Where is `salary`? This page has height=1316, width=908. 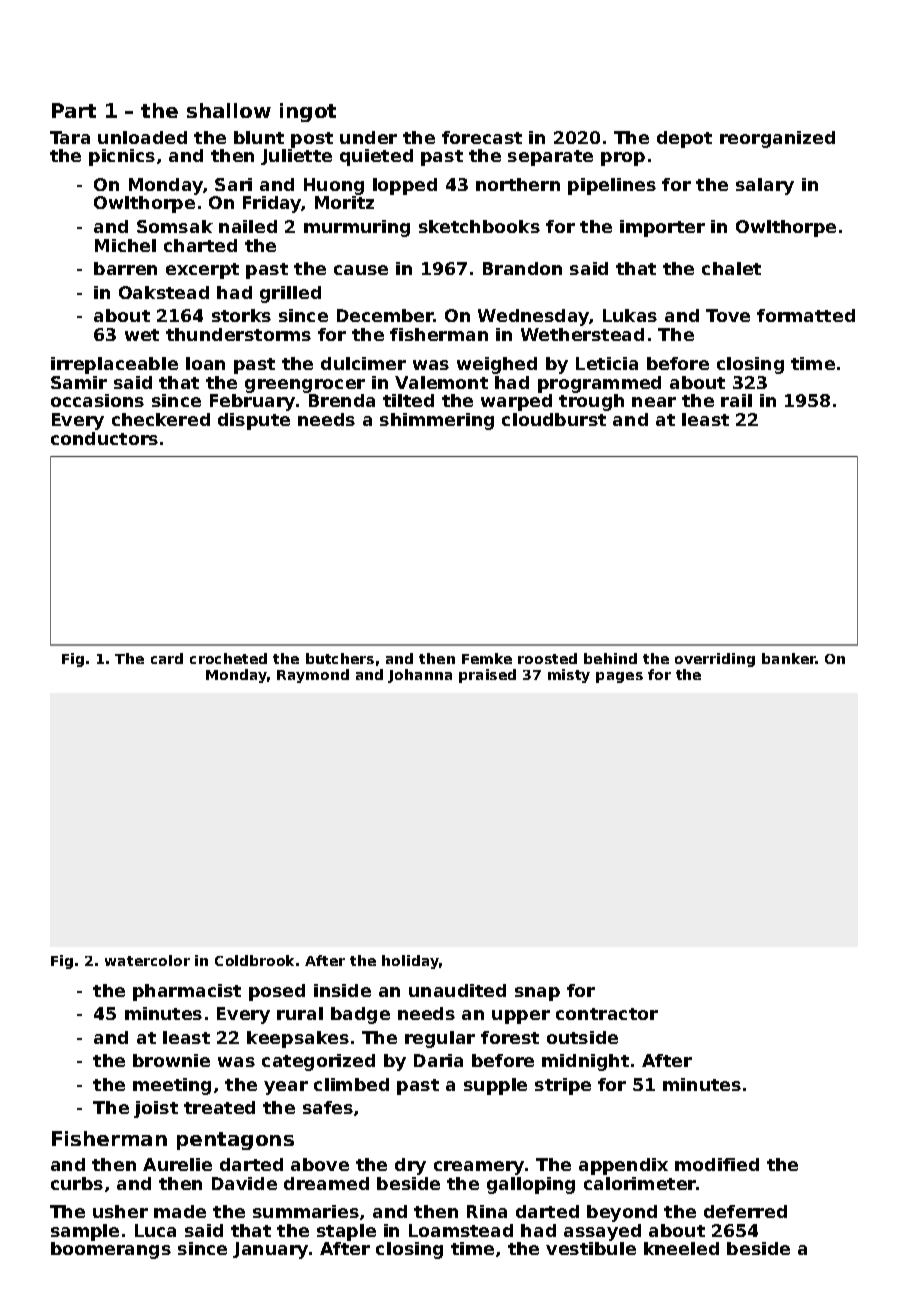 salary is located at coordinates (765, 186).
